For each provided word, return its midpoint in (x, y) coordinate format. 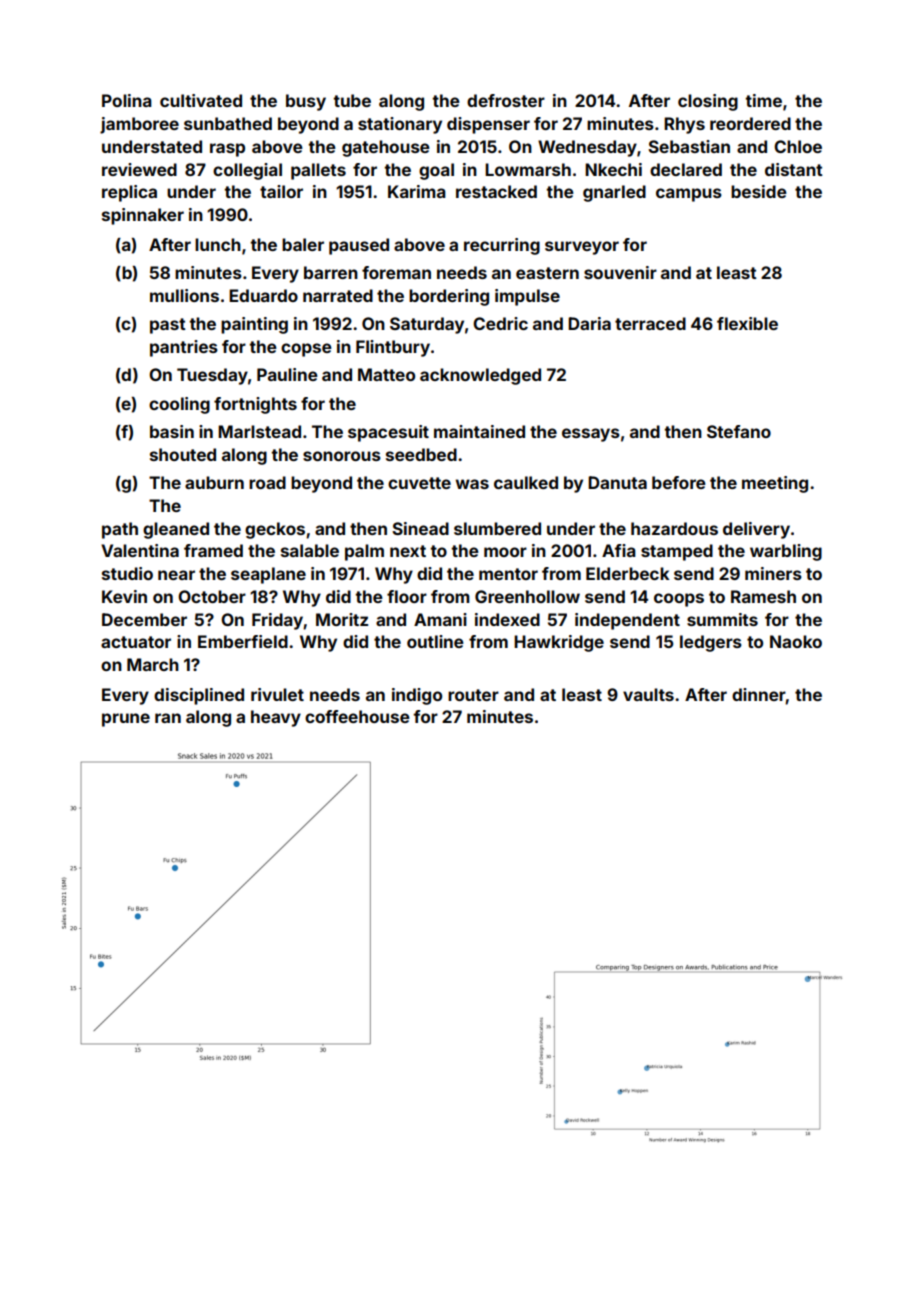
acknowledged (480, 376)
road (267, 482)
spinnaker (143, 216)
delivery (756, 530)
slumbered (497, 528)
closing (708, 102)
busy (306, 102)
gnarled (614, 193)
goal (436, 171)
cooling (179, 405)
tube (352, 100)
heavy (276, 718)
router (473, 695)
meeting (775, 484)
